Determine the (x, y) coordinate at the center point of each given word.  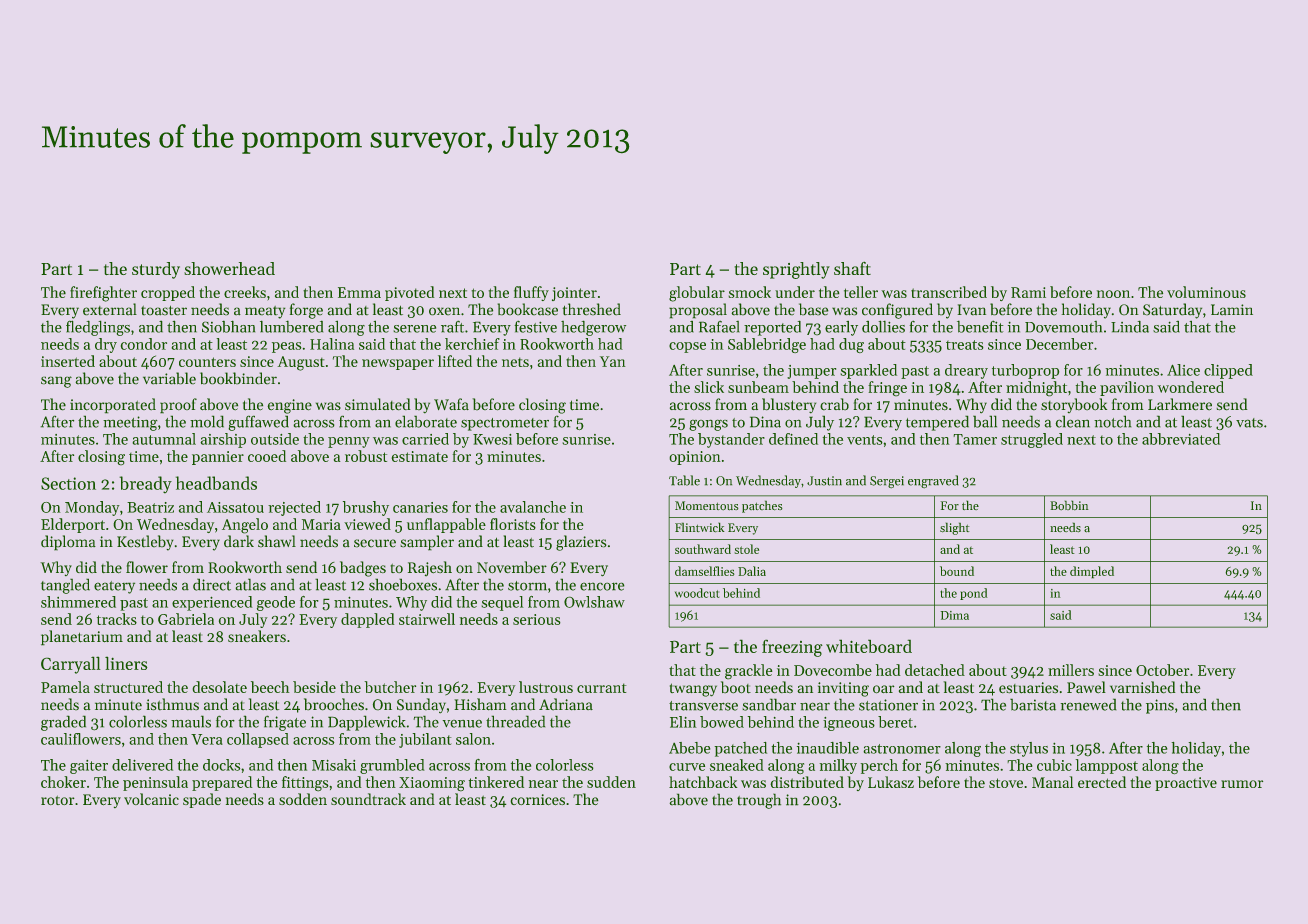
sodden (303, 799)
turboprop (1025, 371)
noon (1113, 294)
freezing (792, 648)
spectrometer (505, 424)
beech (270, 687)
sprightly (796, 270)
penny (349, 442)
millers (1071, 670)
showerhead (229, 268)
